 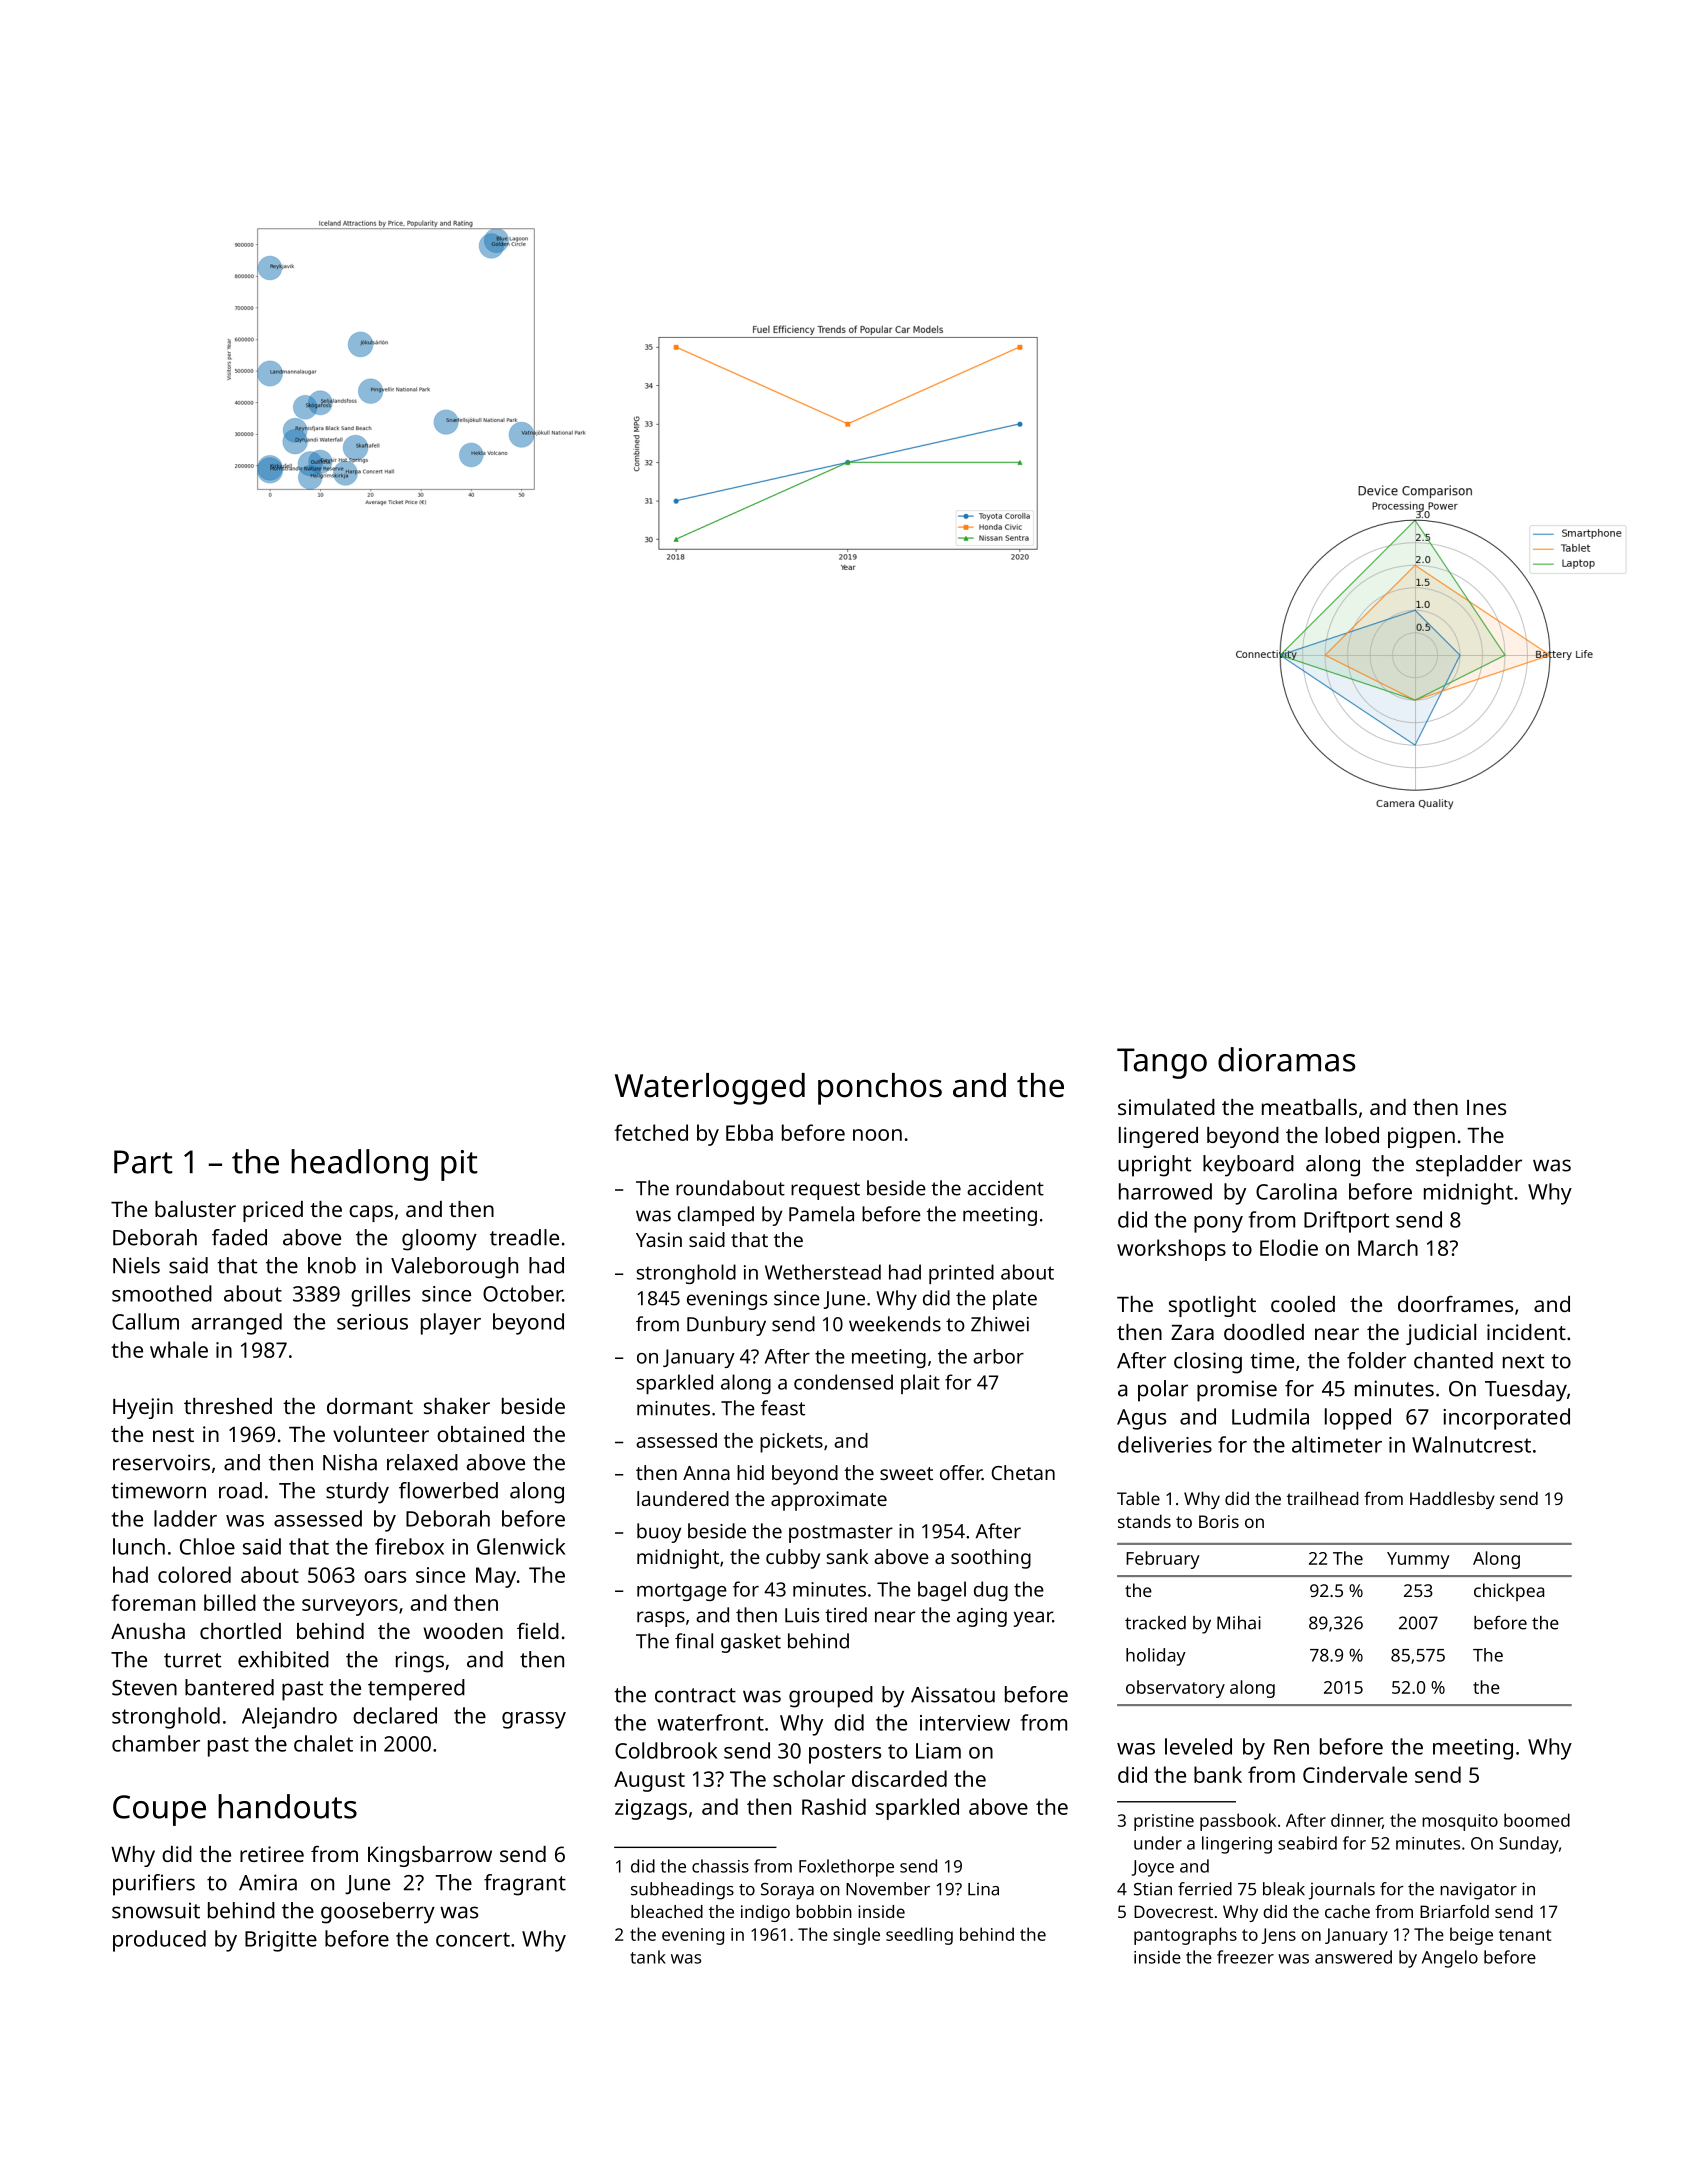 What do you see at coordinates (143, 1162) in the screenshot?
I see `Part` at bounding box center [143, 1162].
